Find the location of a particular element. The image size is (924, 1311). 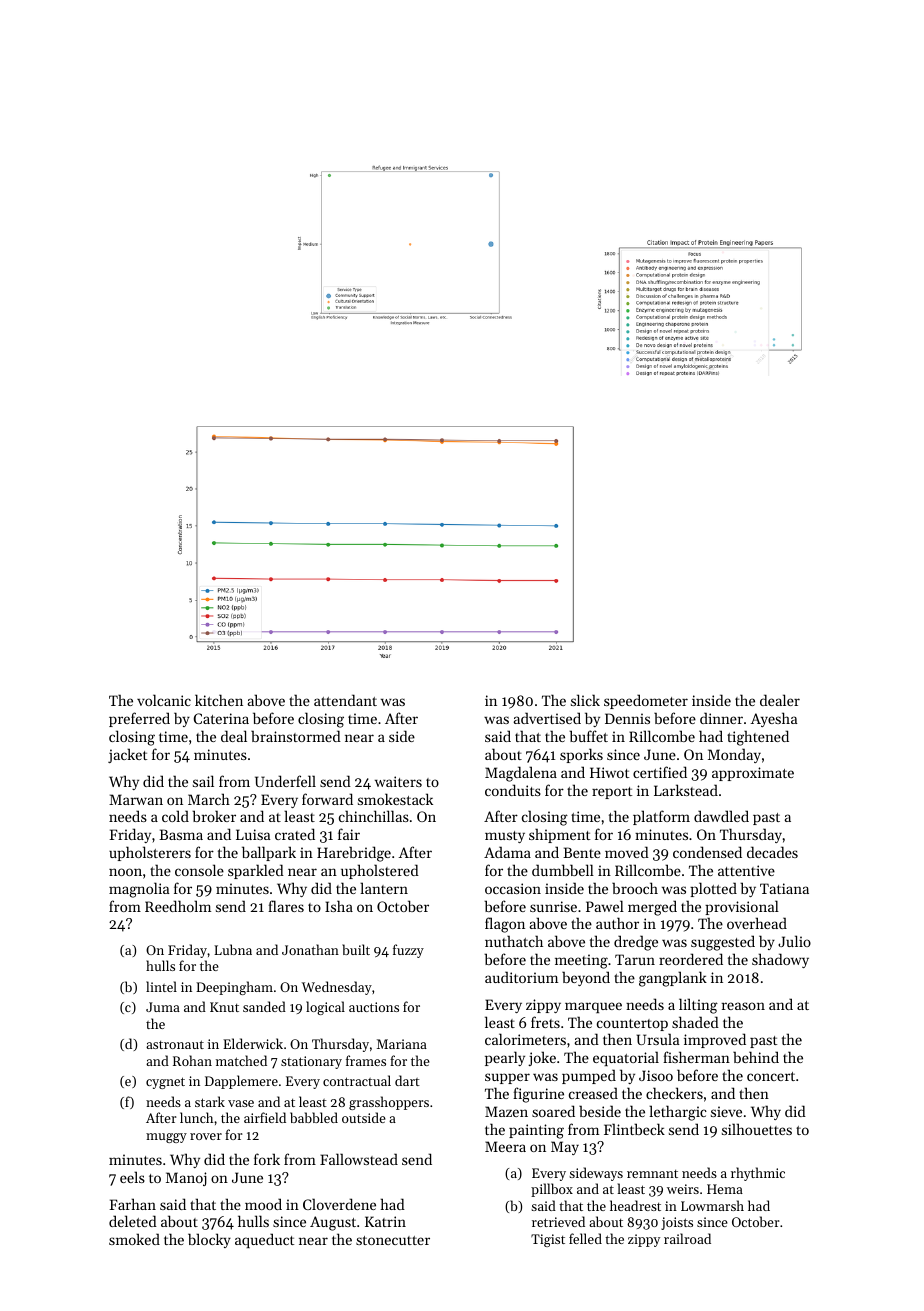

smoked is located at coordinates (134, 1239).
